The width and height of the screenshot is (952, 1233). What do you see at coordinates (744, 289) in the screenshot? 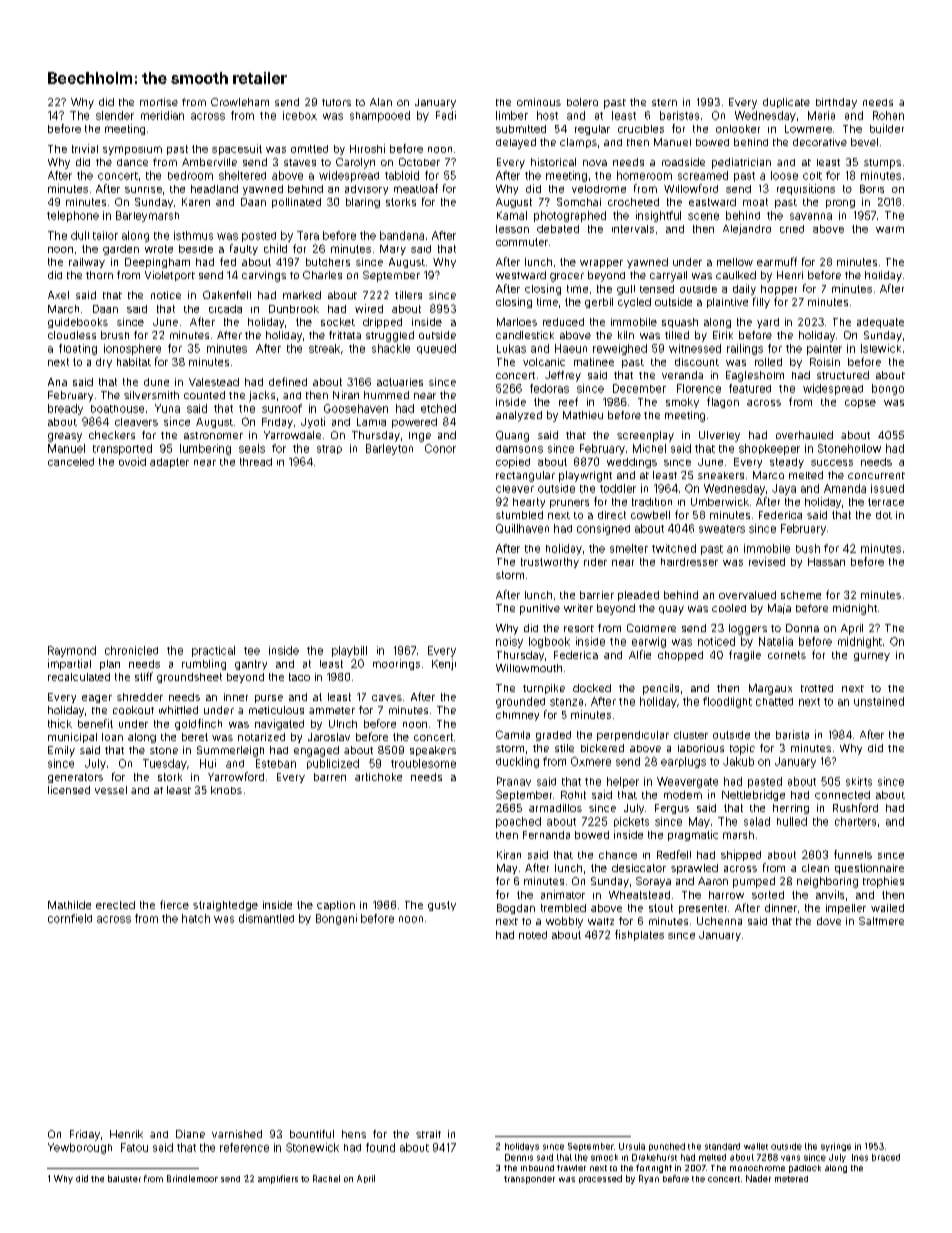
I see `daily` at bounding box center [744, 289].
